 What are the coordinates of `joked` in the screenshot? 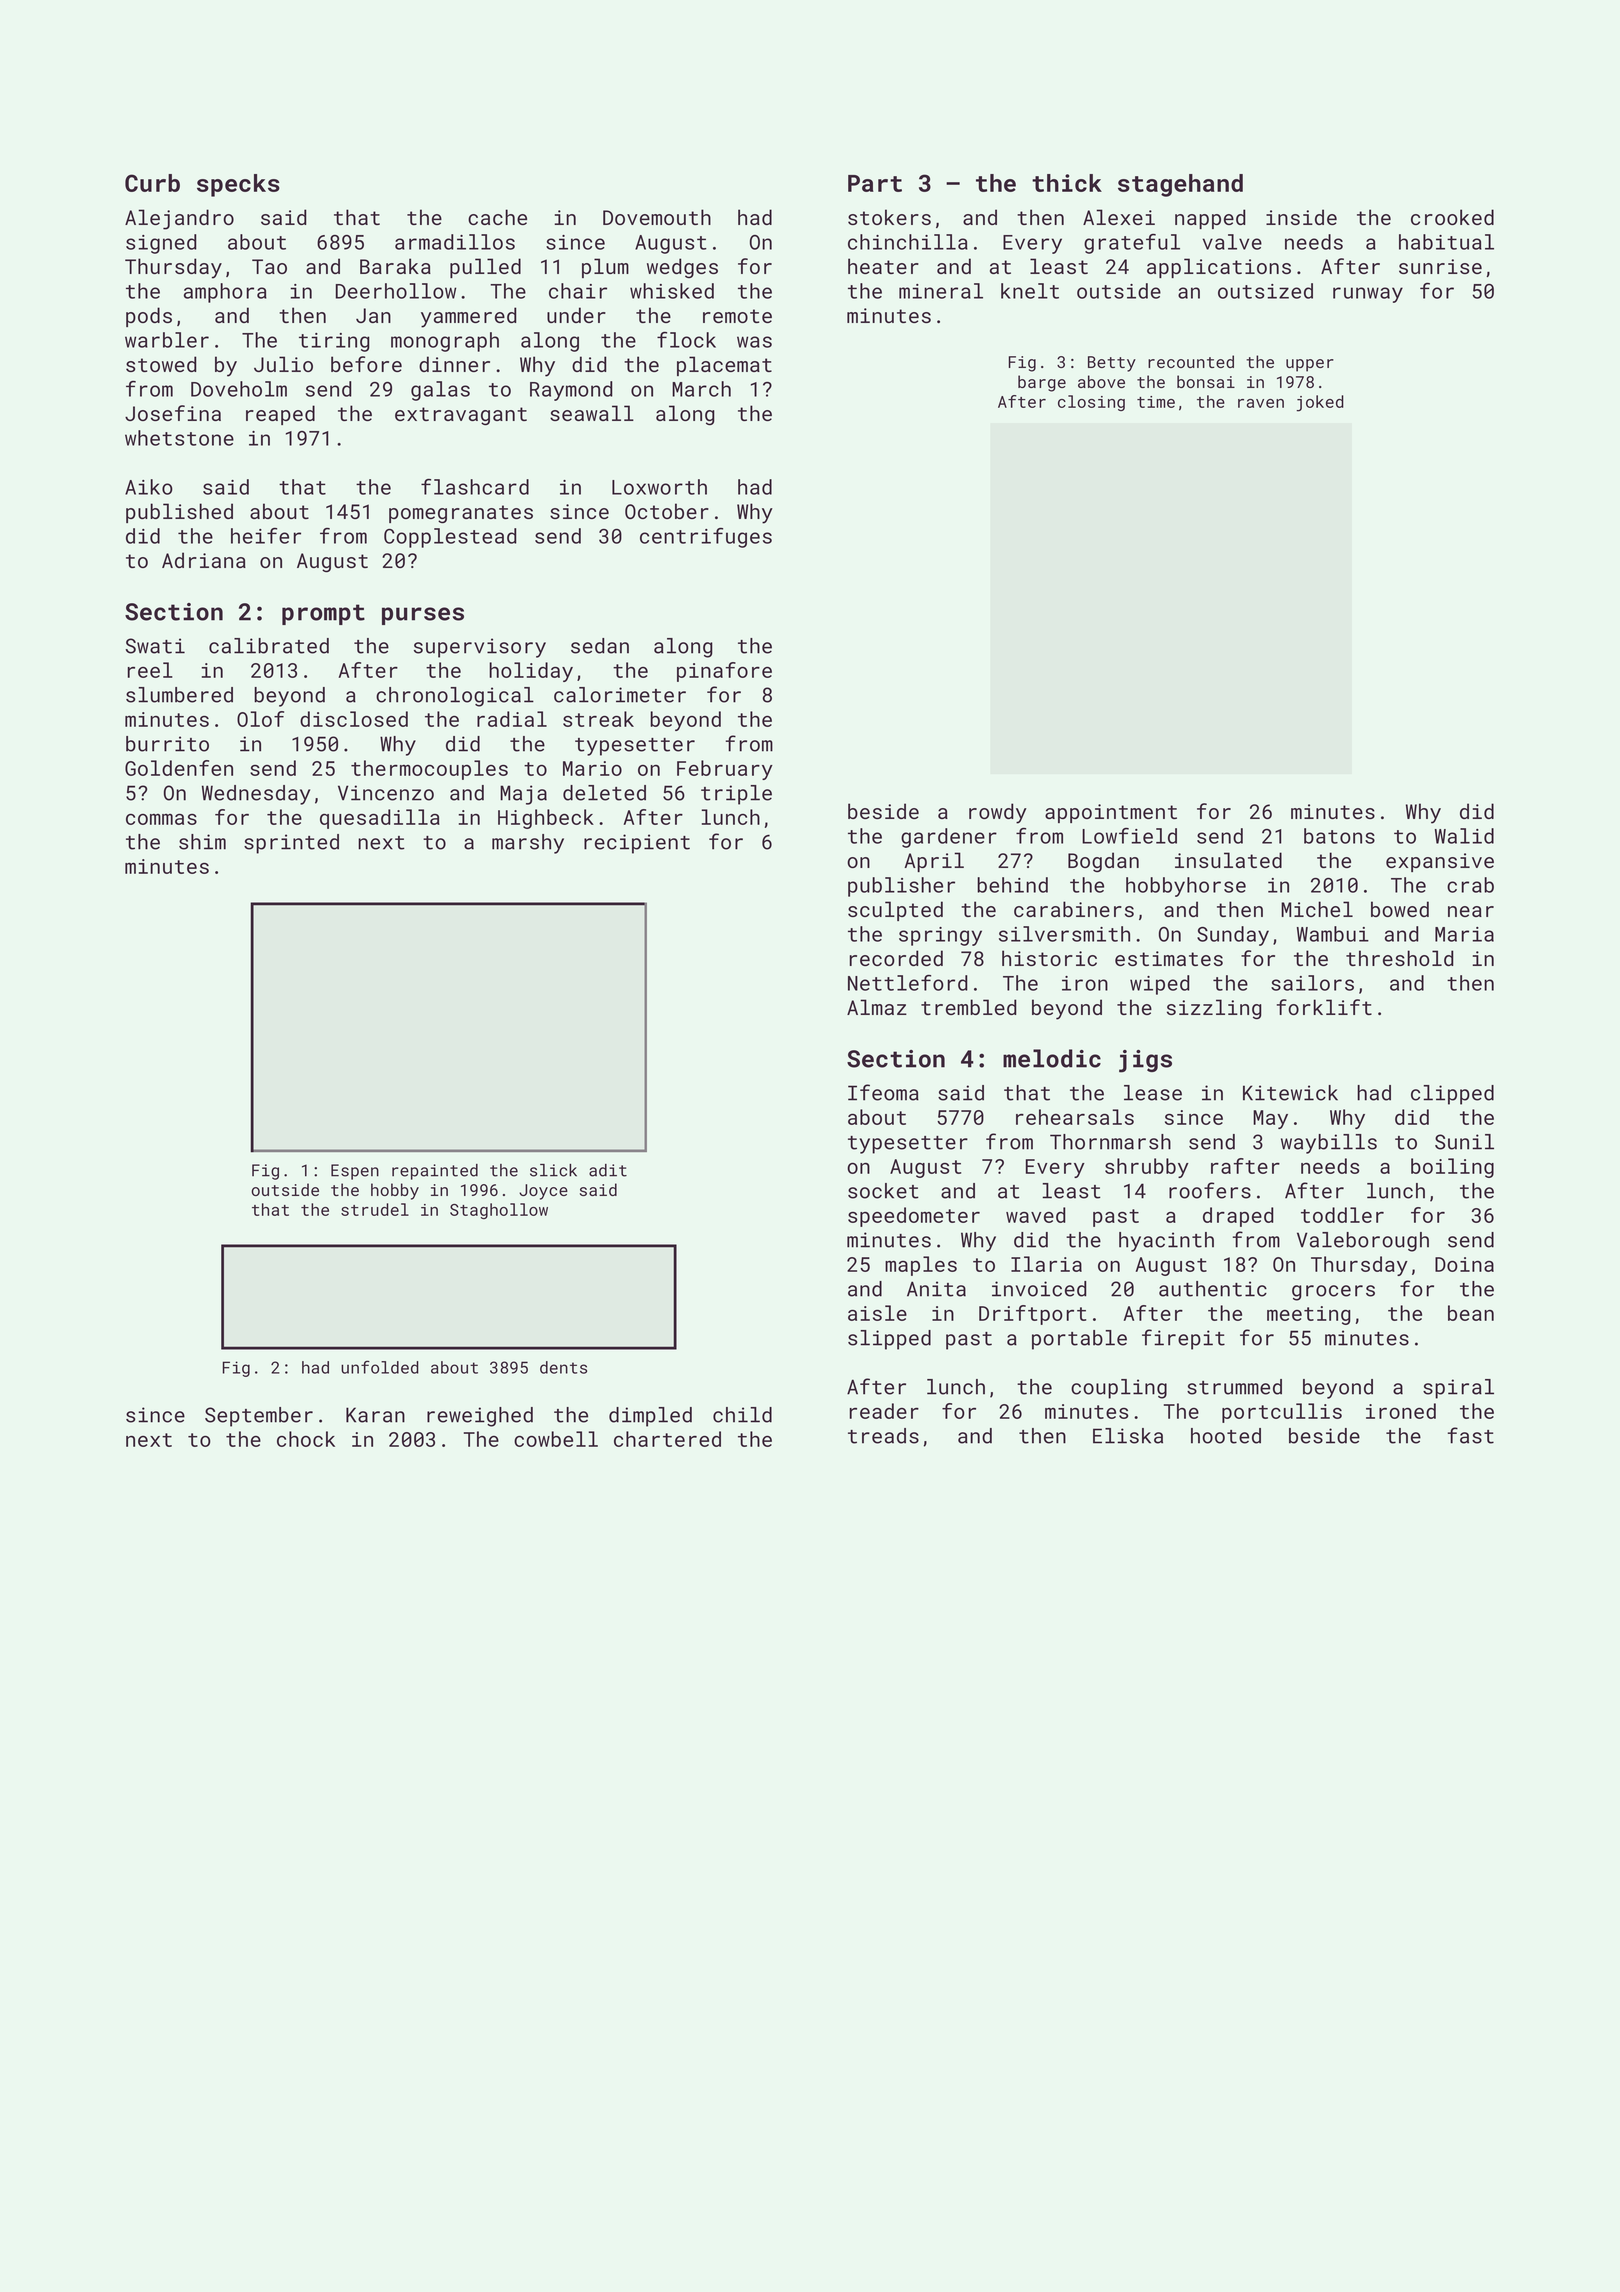 It's located at (1320, 403).
